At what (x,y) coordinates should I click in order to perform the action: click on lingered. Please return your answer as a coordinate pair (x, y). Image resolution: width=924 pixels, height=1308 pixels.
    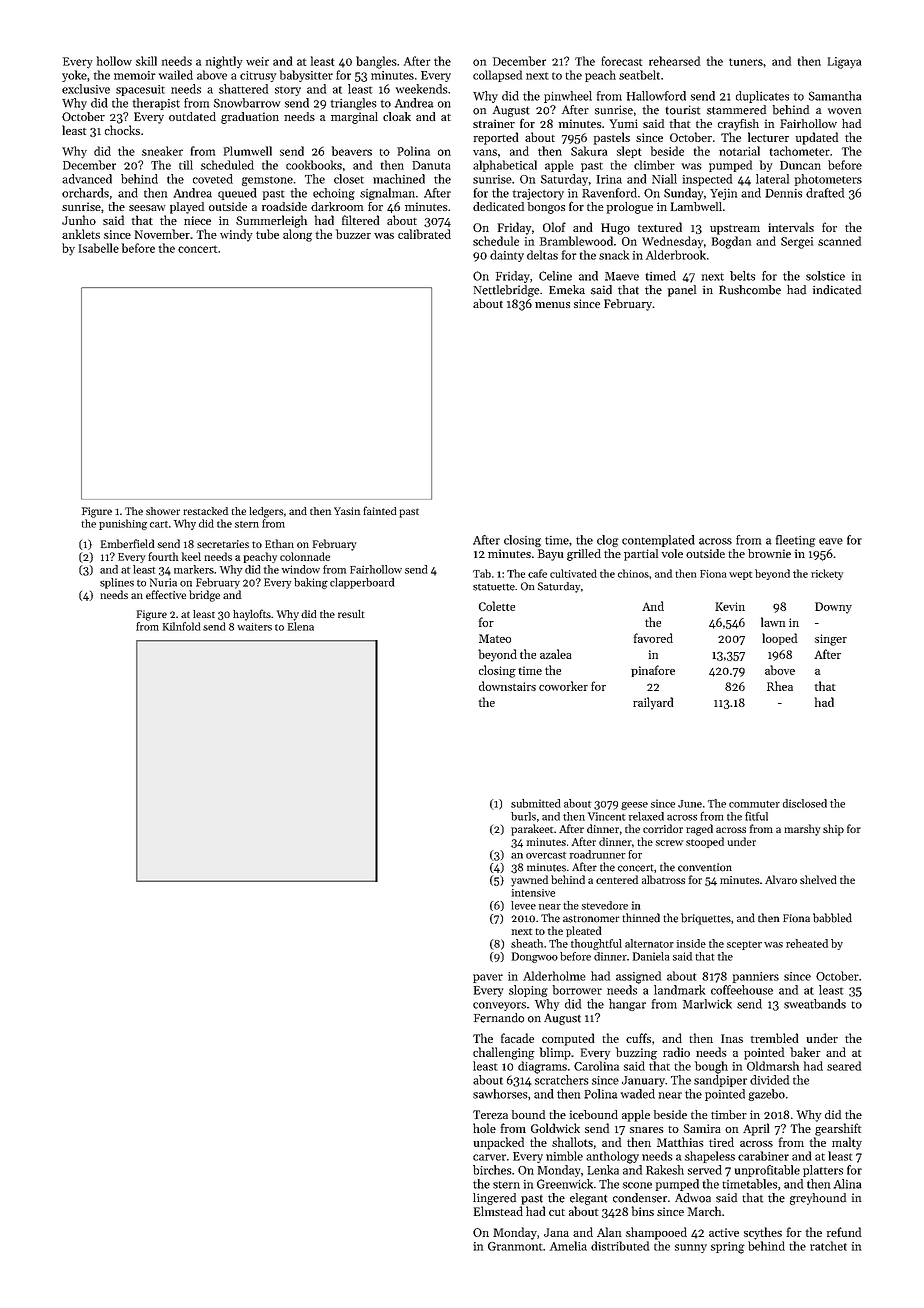
    Looking at the image, I should click on (494, 1199).
